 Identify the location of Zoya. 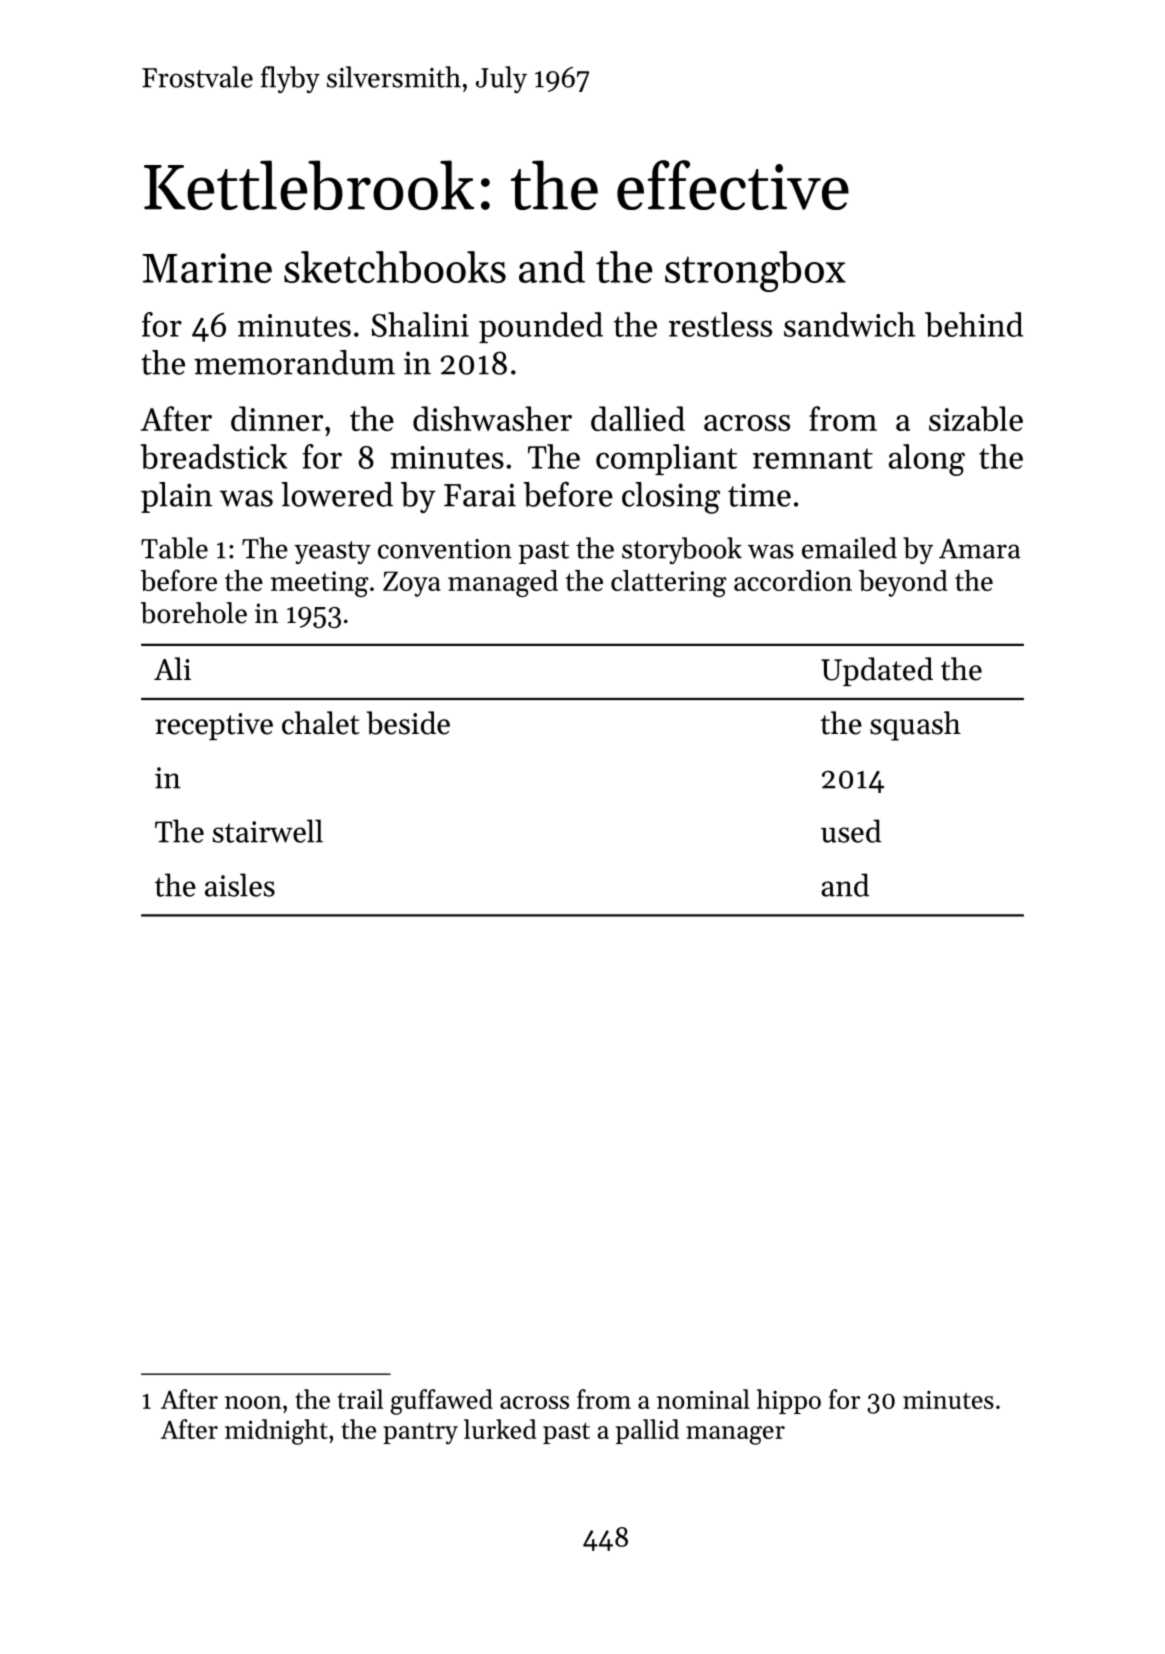
(412, 584).
